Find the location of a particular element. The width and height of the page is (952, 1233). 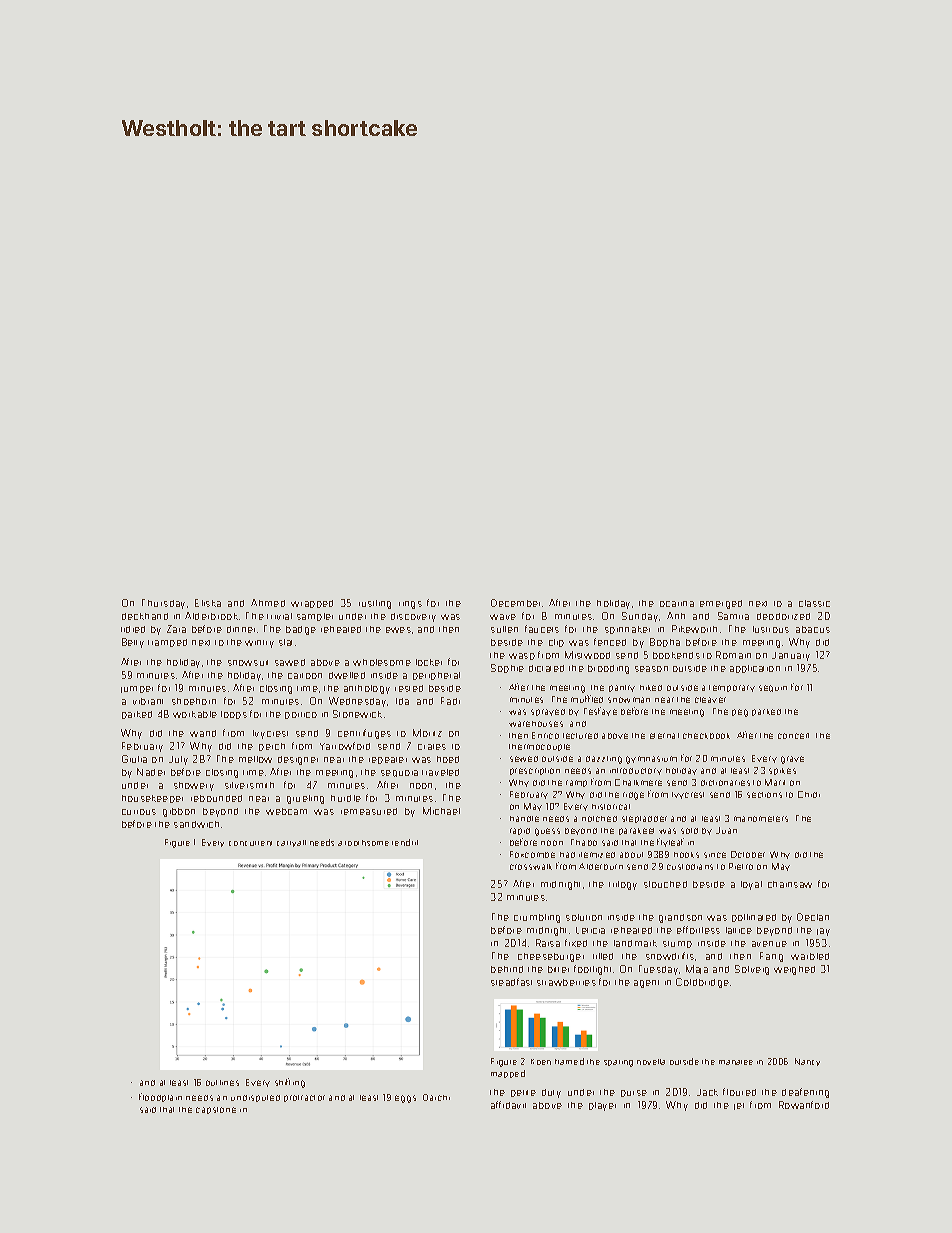

rings is located at coordinates (410, 605).
